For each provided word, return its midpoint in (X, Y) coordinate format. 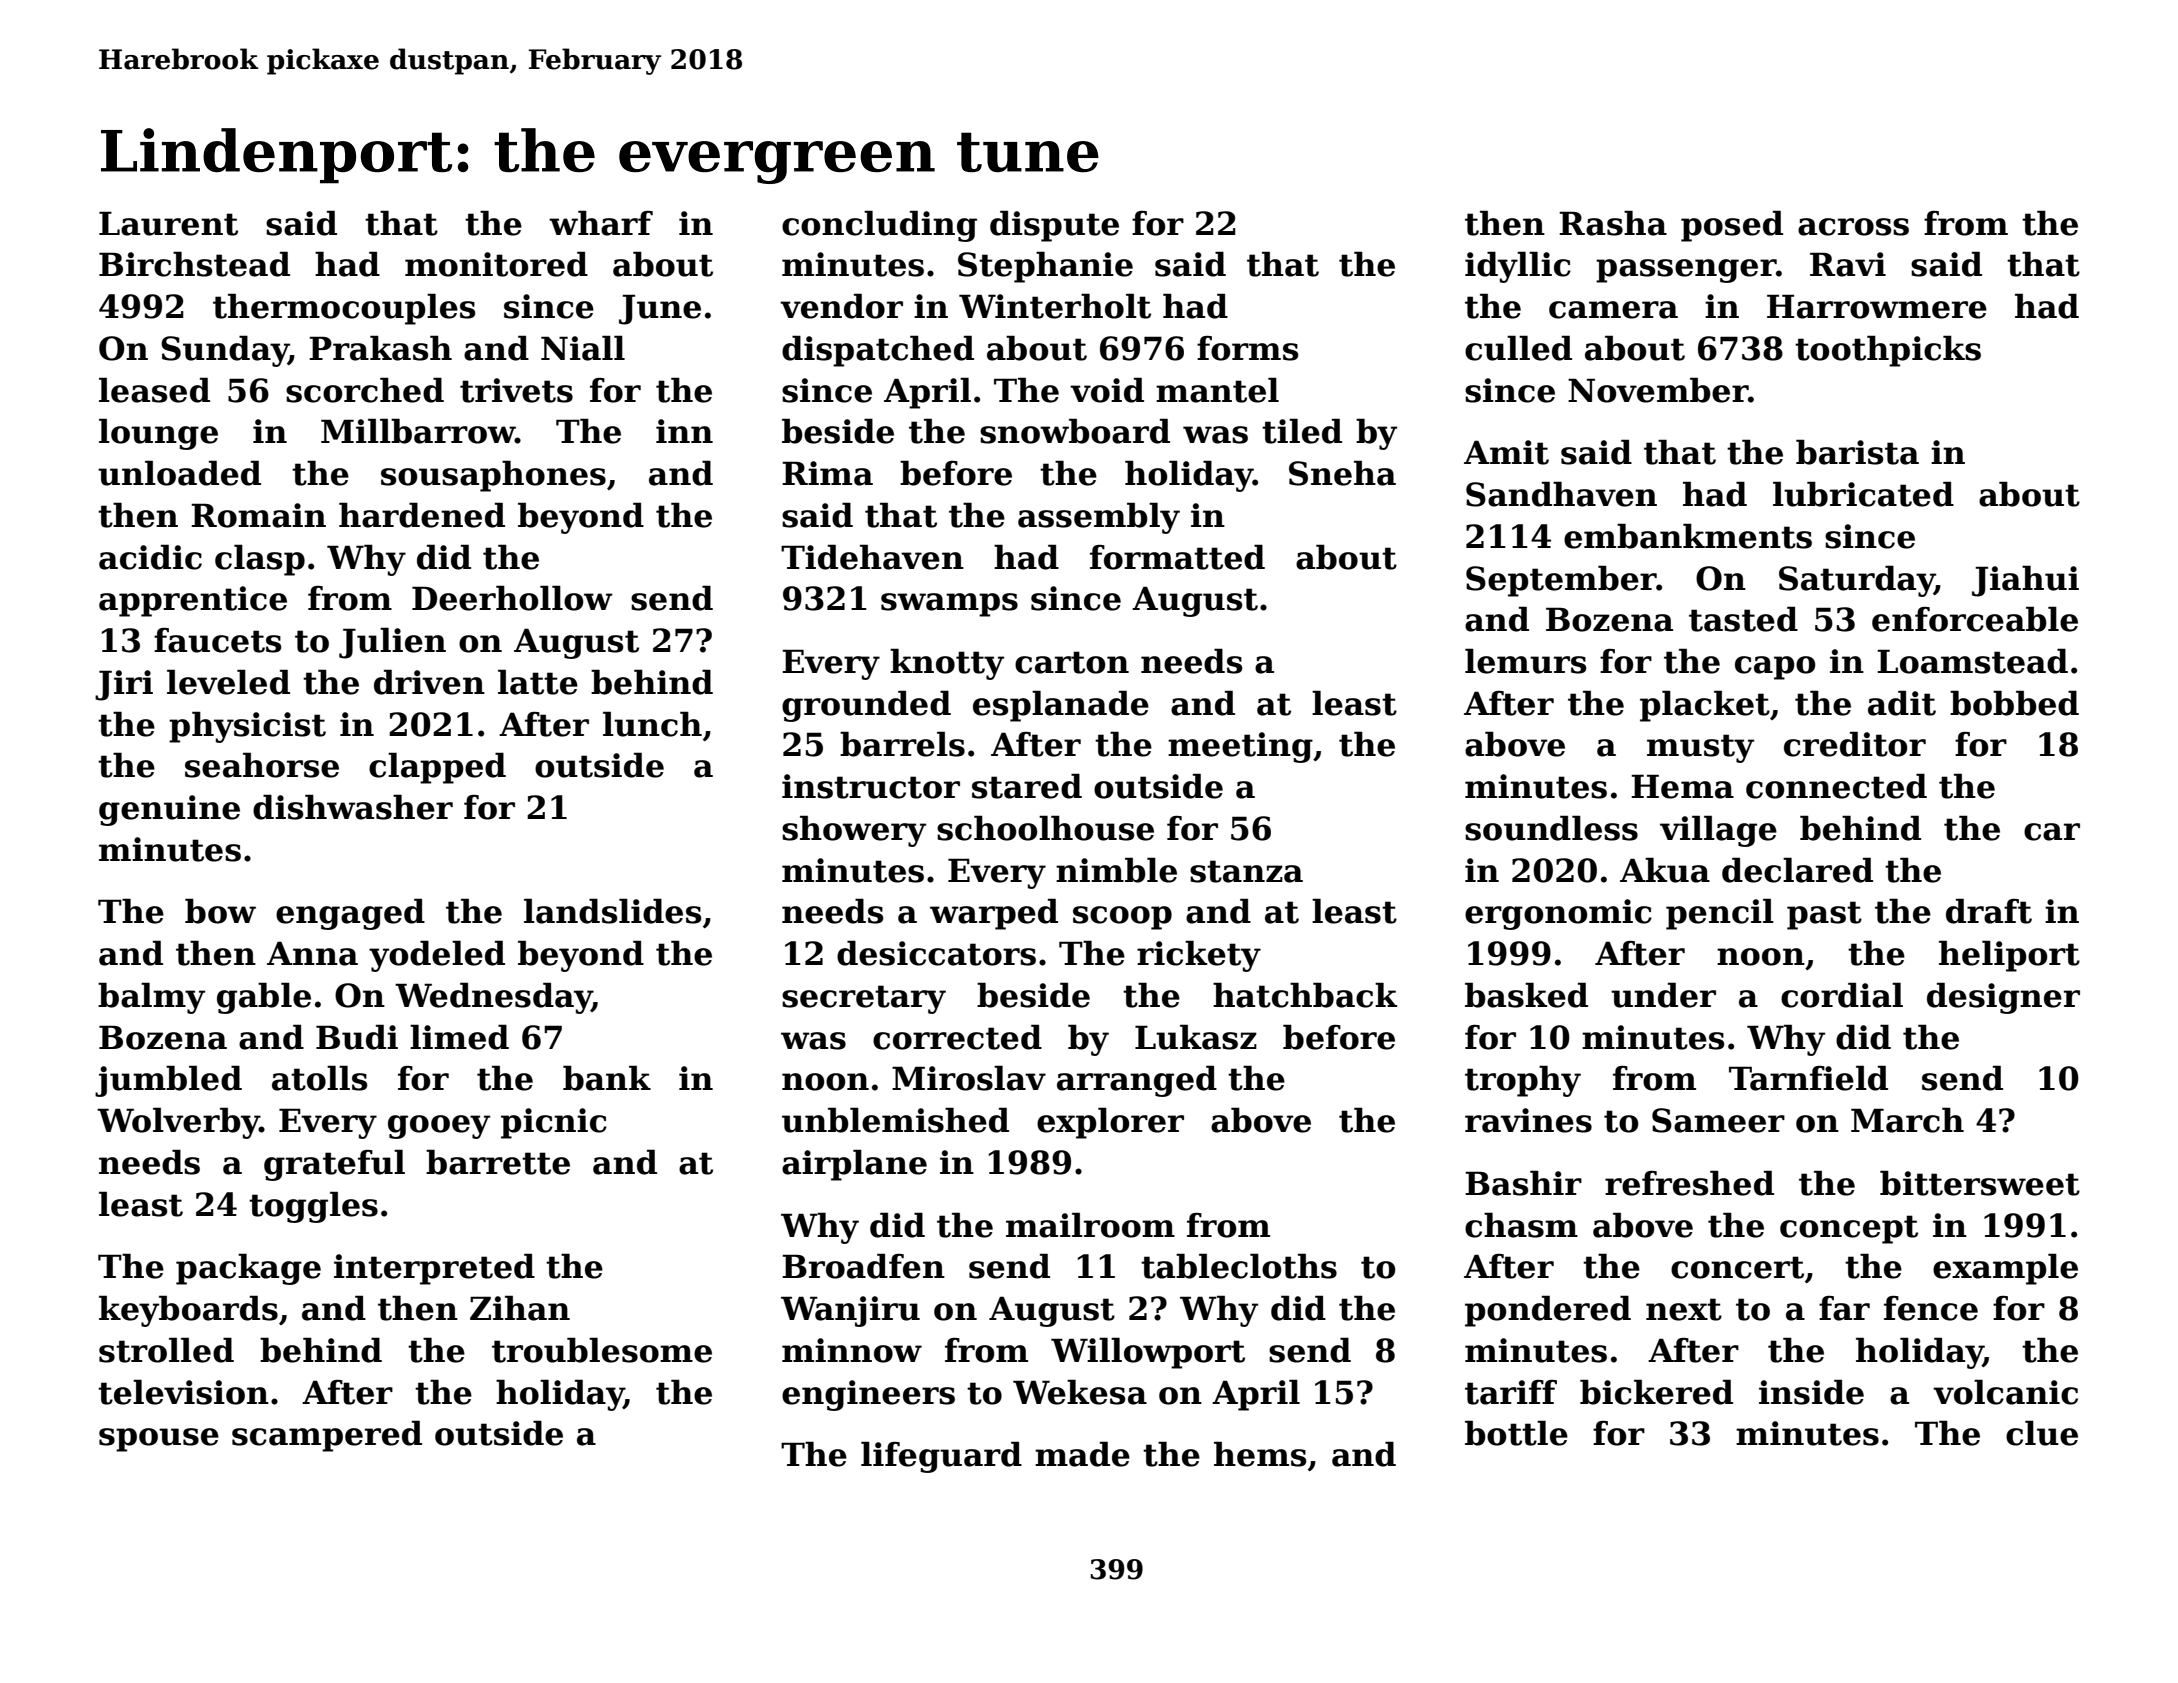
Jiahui (2025, 581)
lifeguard (941, 1457)
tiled (1302, 431)
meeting (1240, 747)
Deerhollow (512, 598)
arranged (1137, 1081)
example (2005, 1269)
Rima (827, 473)
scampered (327, 1436)
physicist (247, 727)
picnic (554, 1123)
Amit (1506, 452)
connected (1836, 786)
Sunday (225, 351)
